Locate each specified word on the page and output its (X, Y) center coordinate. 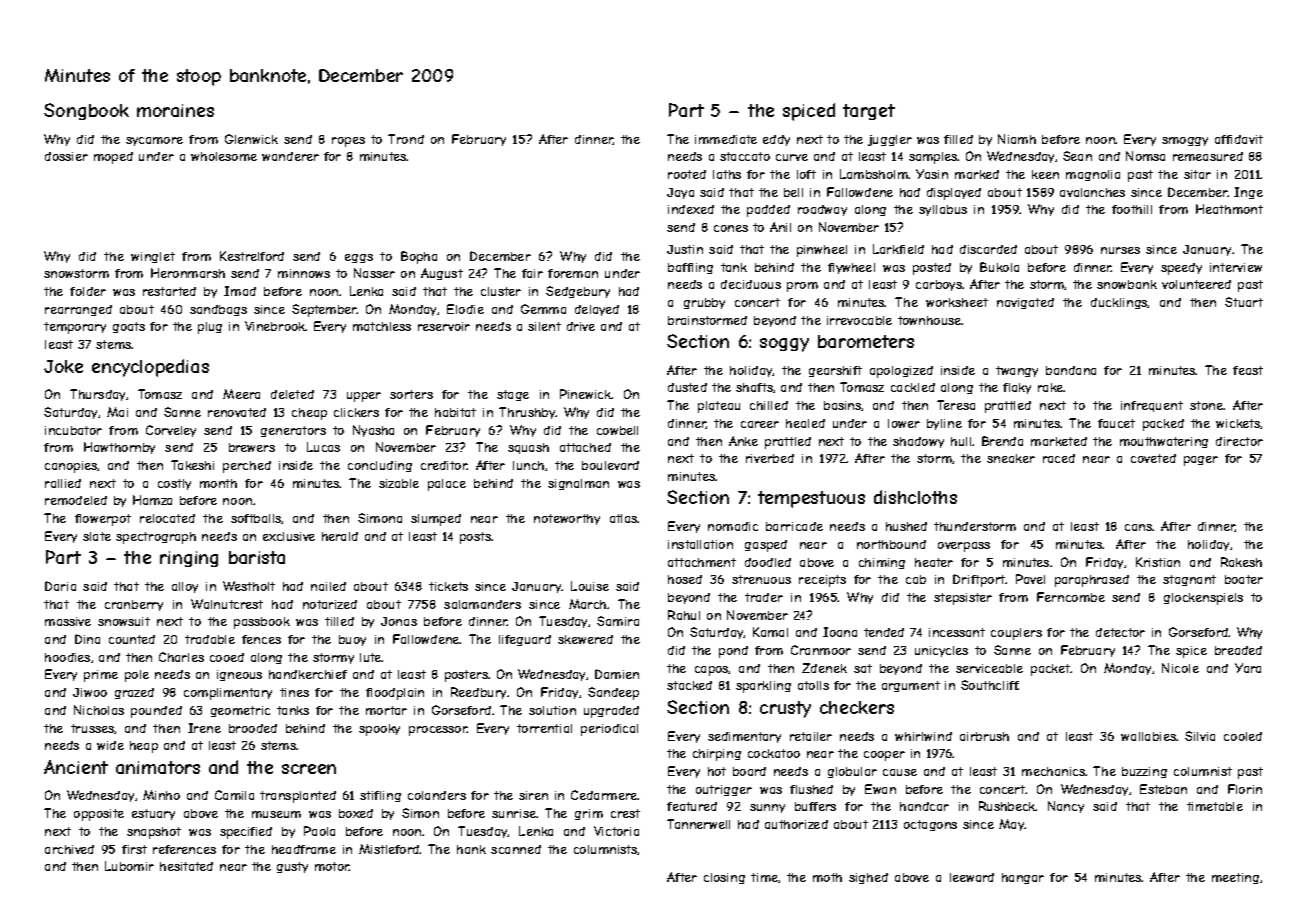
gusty (292, 867)
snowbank (1127, 284)
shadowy (918, 442)
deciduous (751, 284)
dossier (66, 156)
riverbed (770, 458)
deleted (292, 394)
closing (724, 878)
